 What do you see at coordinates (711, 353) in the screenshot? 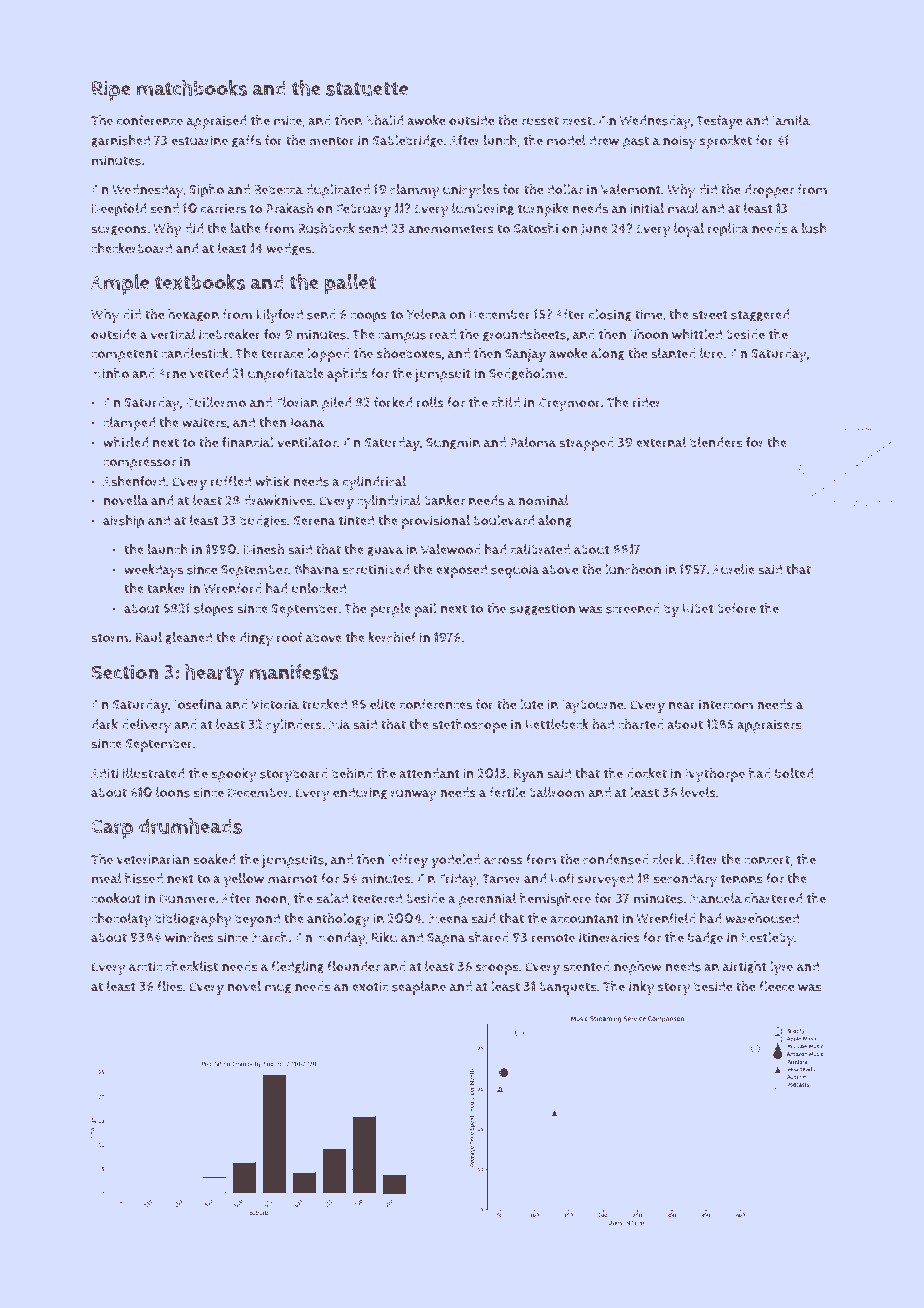
I see `lure` at bounding box center [711, 353].
